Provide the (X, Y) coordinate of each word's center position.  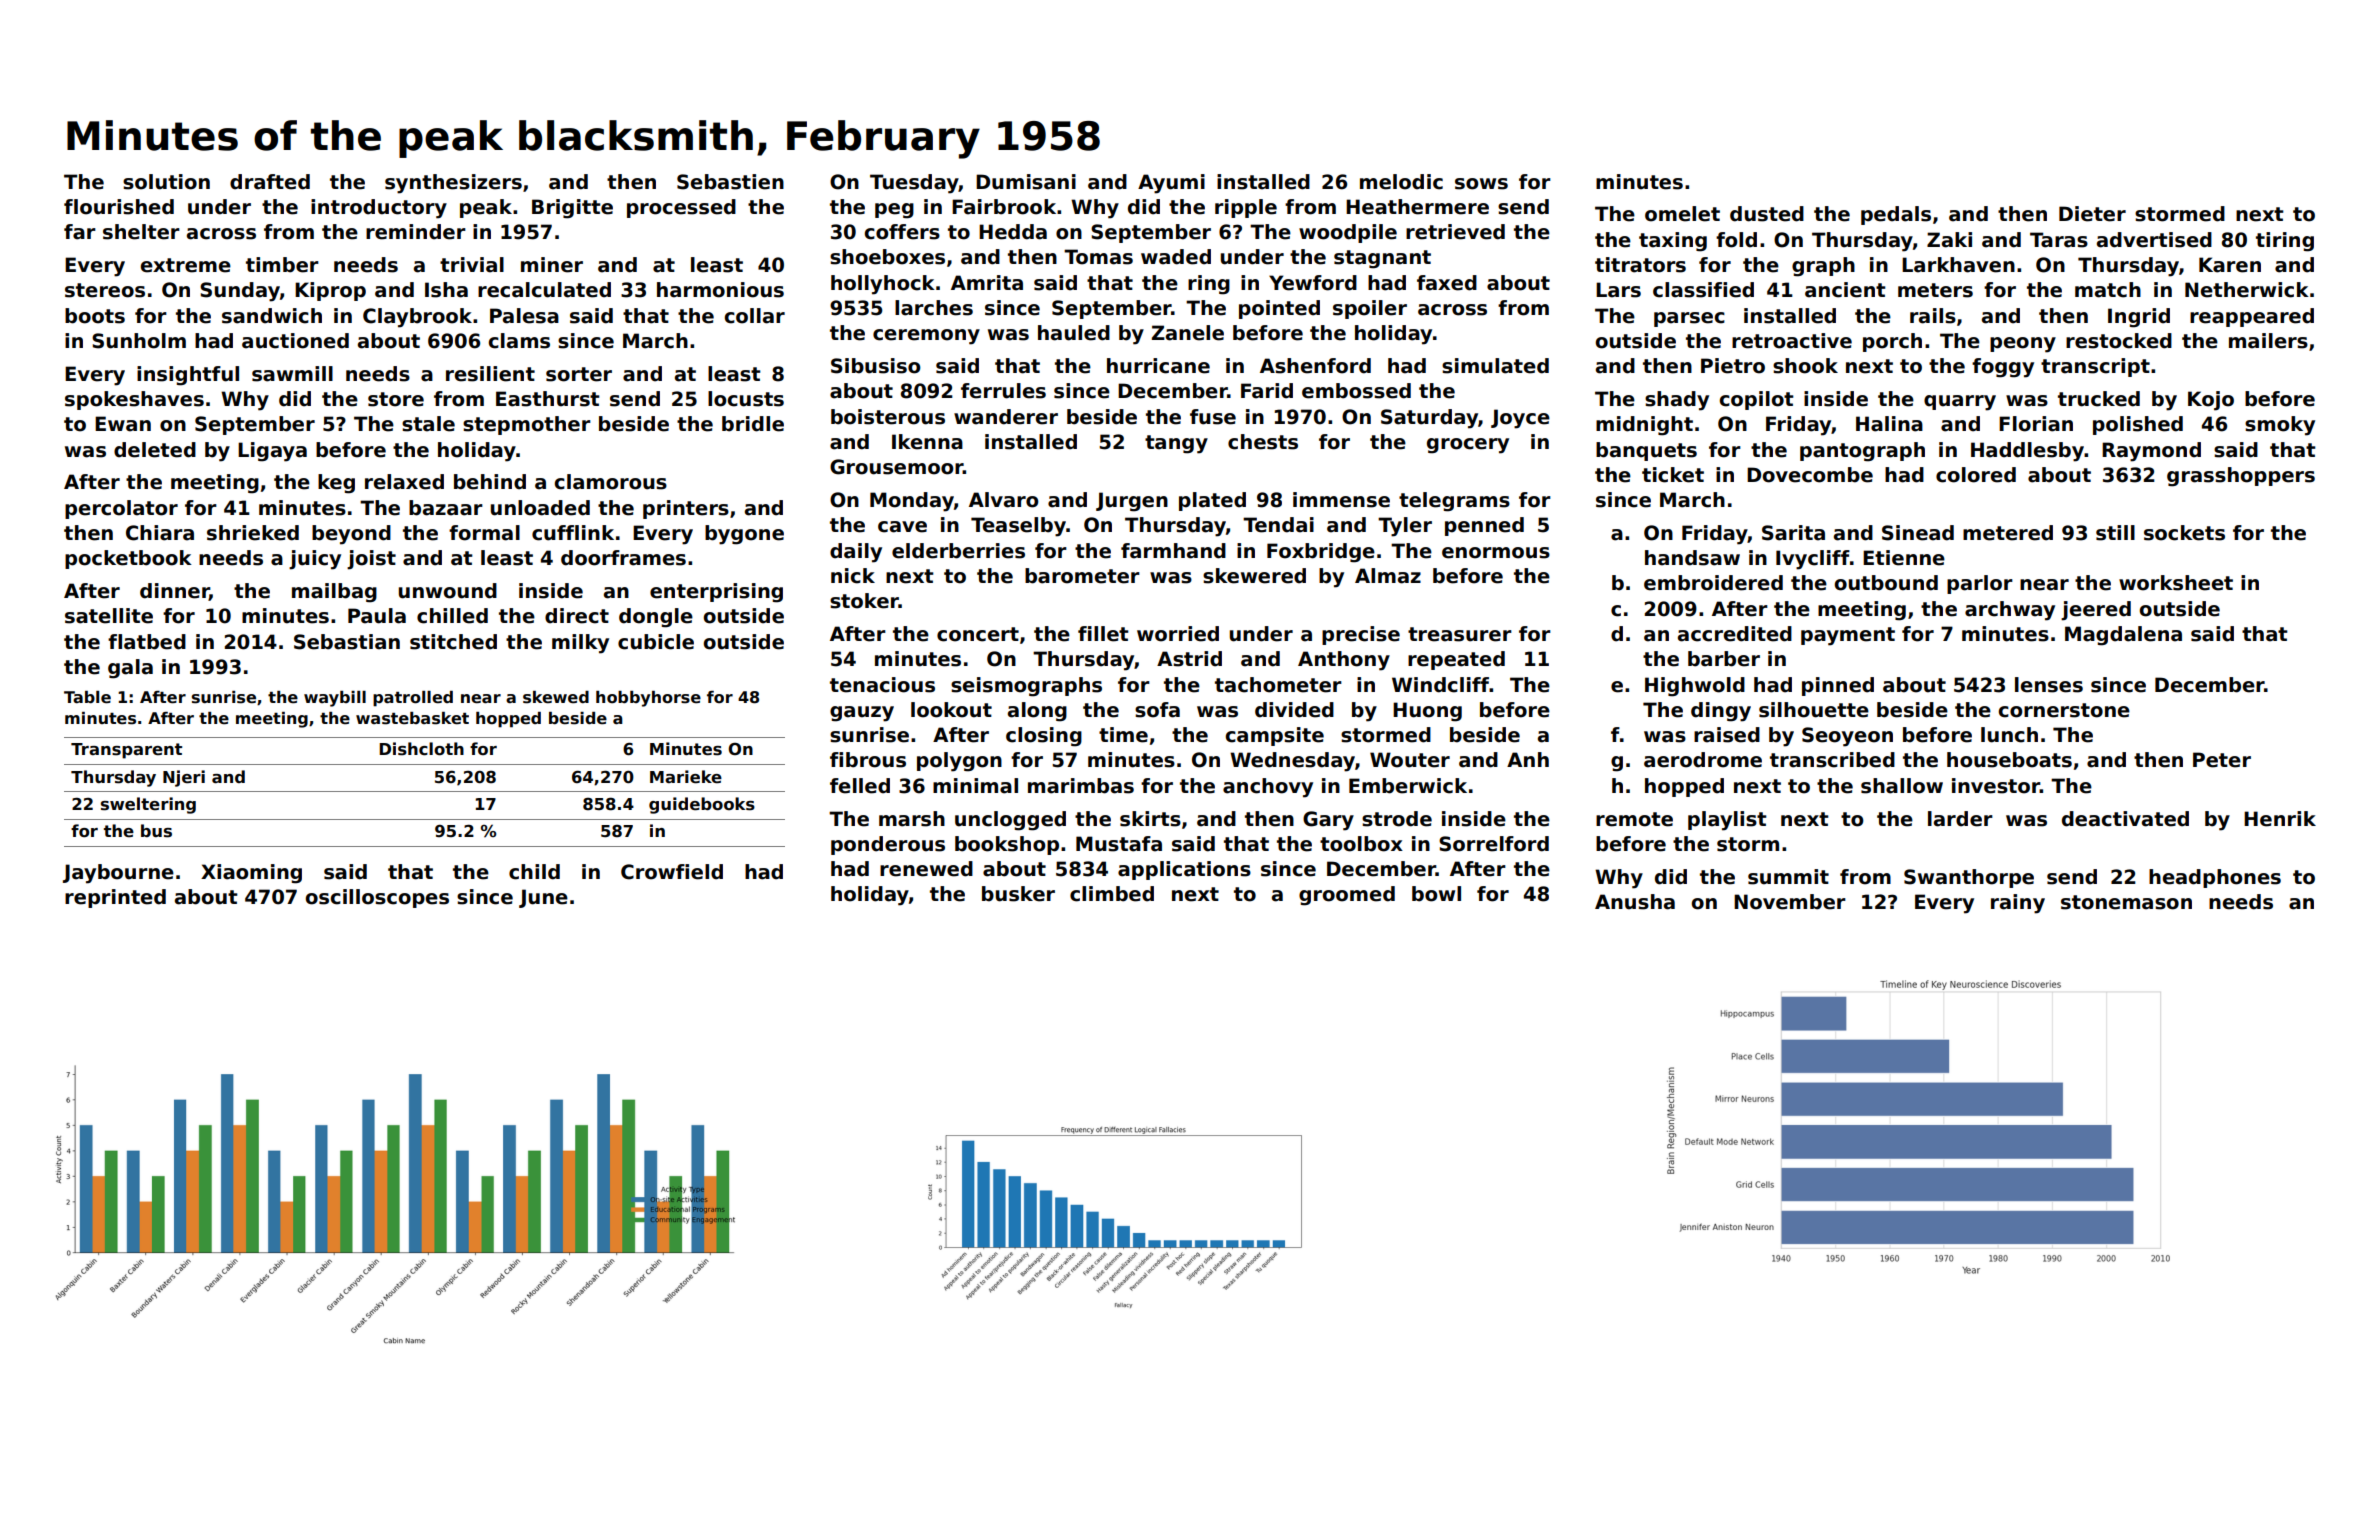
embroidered (1713, 583)
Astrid (1189, 659)
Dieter (2092, 214)
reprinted (115, 898)
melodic (1401, 182)
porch (1892, 342)
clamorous (611, 482)
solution (166, 182)
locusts (746, 399)
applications (1184, 870)
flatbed (147, 642)
